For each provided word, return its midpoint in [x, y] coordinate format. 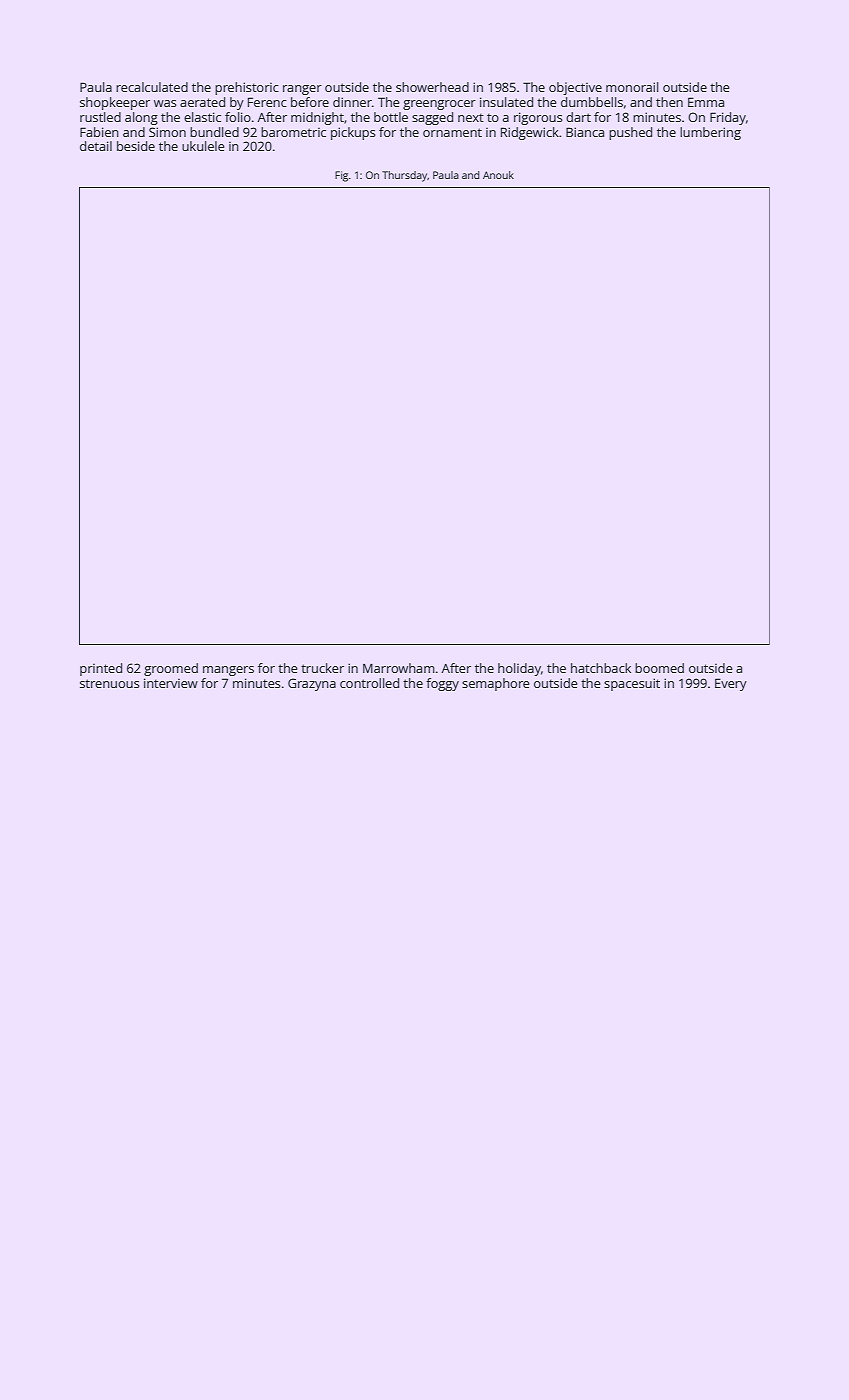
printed [101, 669]
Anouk [498, 175]
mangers [228, 671]
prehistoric [247, 88]
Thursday [404, 176]
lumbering [710, 133]
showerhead [432, 87]
